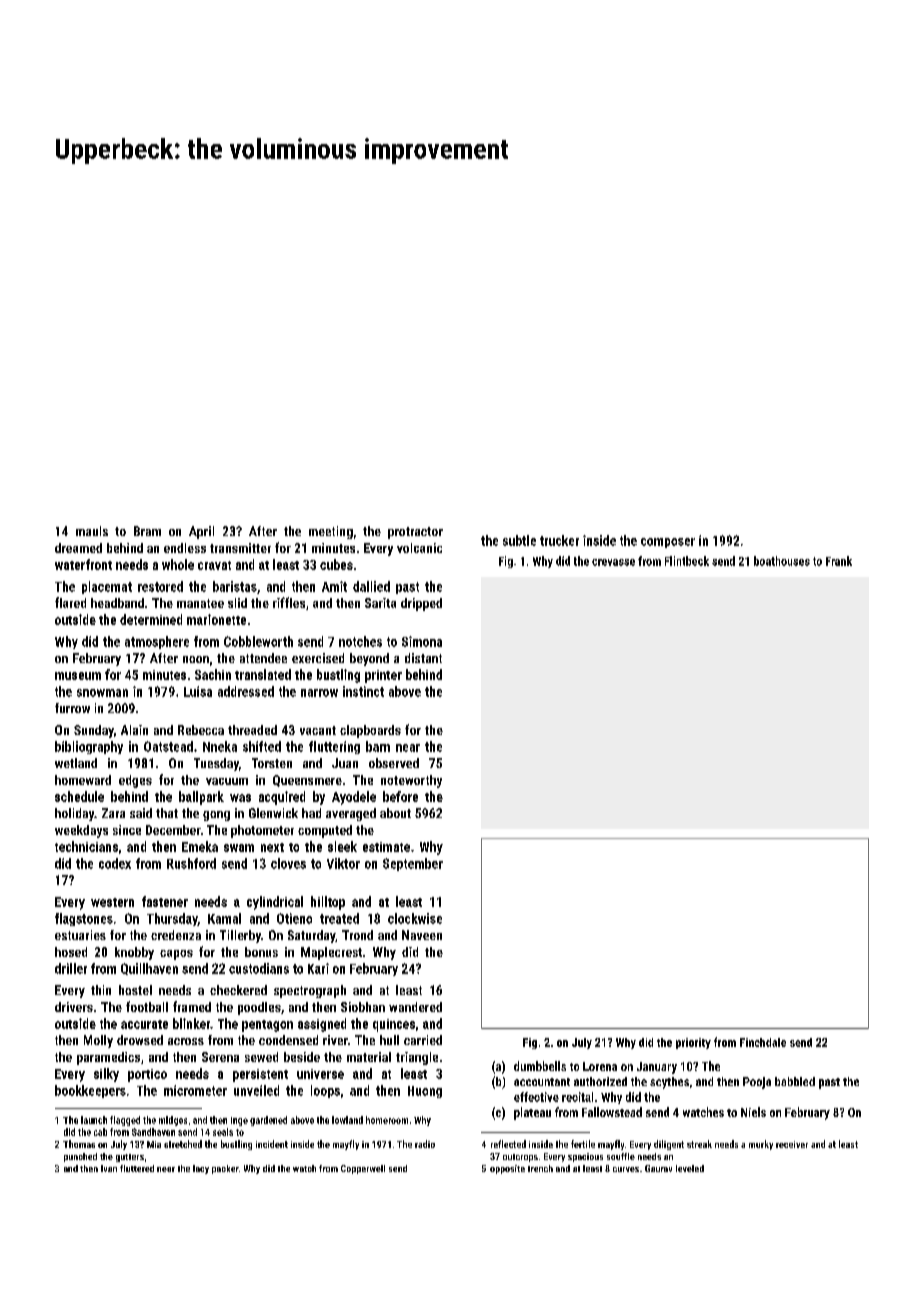  What do you see at coordinates (127, 830) in the page?
I see `since` at bounding box center [127, 830].
